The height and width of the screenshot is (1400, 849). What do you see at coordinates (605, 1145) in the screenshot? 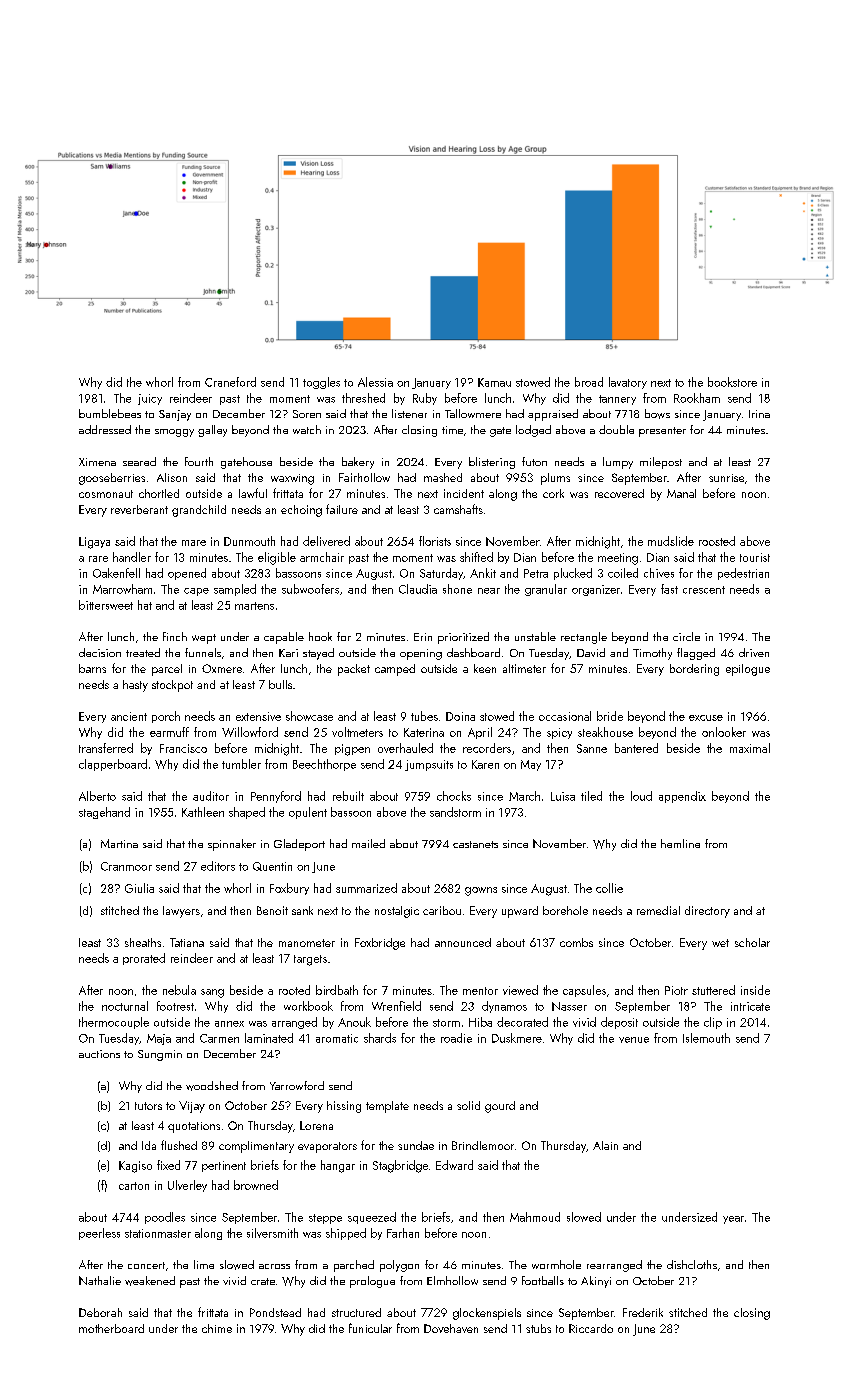
I see `Alain` at bounding box center [605, 1145].
